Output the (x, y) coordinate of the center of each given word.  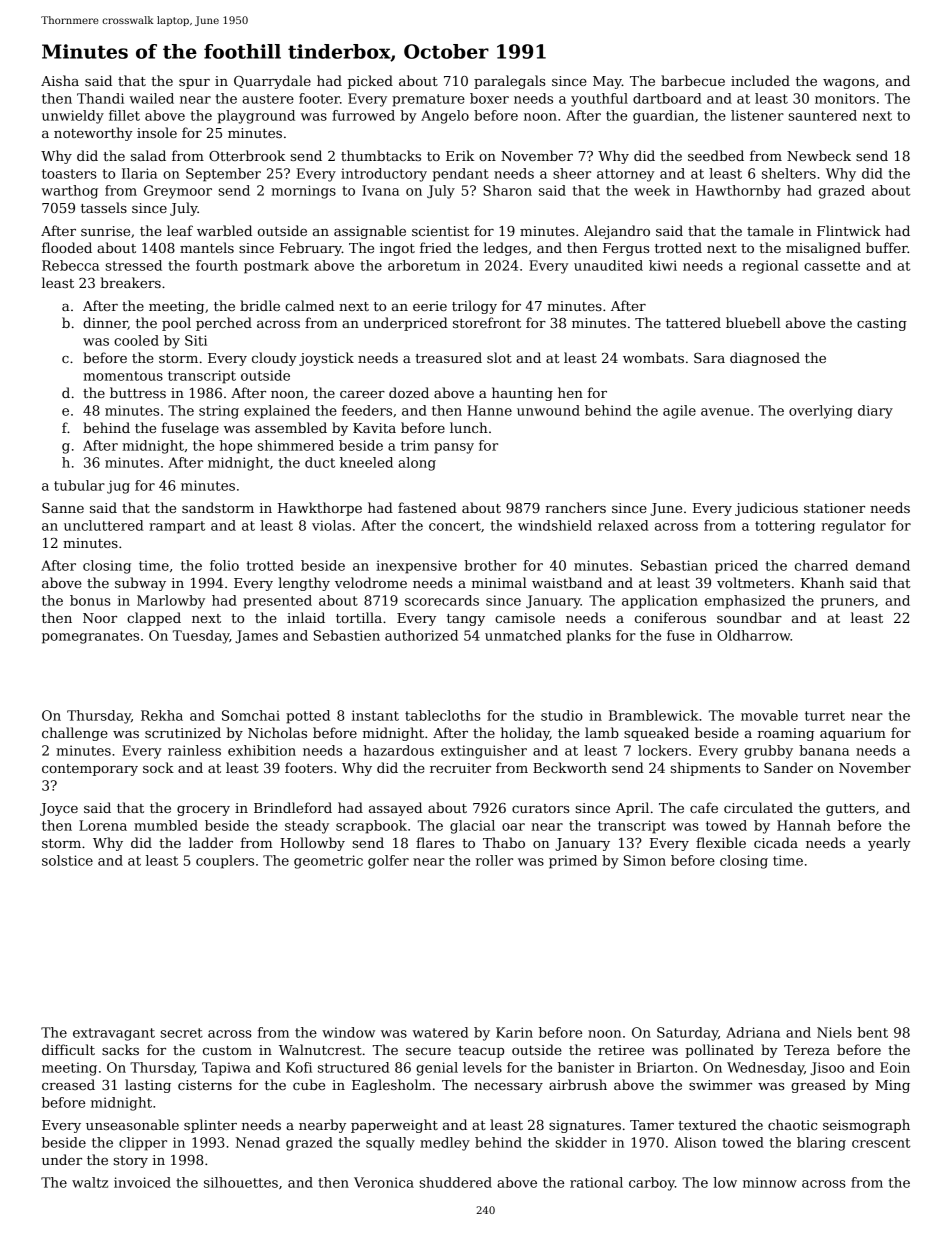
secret (181, 1033)
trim (415, 445)
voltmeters (753, 582)
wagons (849, 84)
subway (140, 584)
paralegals (509, 82)
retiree (621, 1050)
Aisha (60, 80)
